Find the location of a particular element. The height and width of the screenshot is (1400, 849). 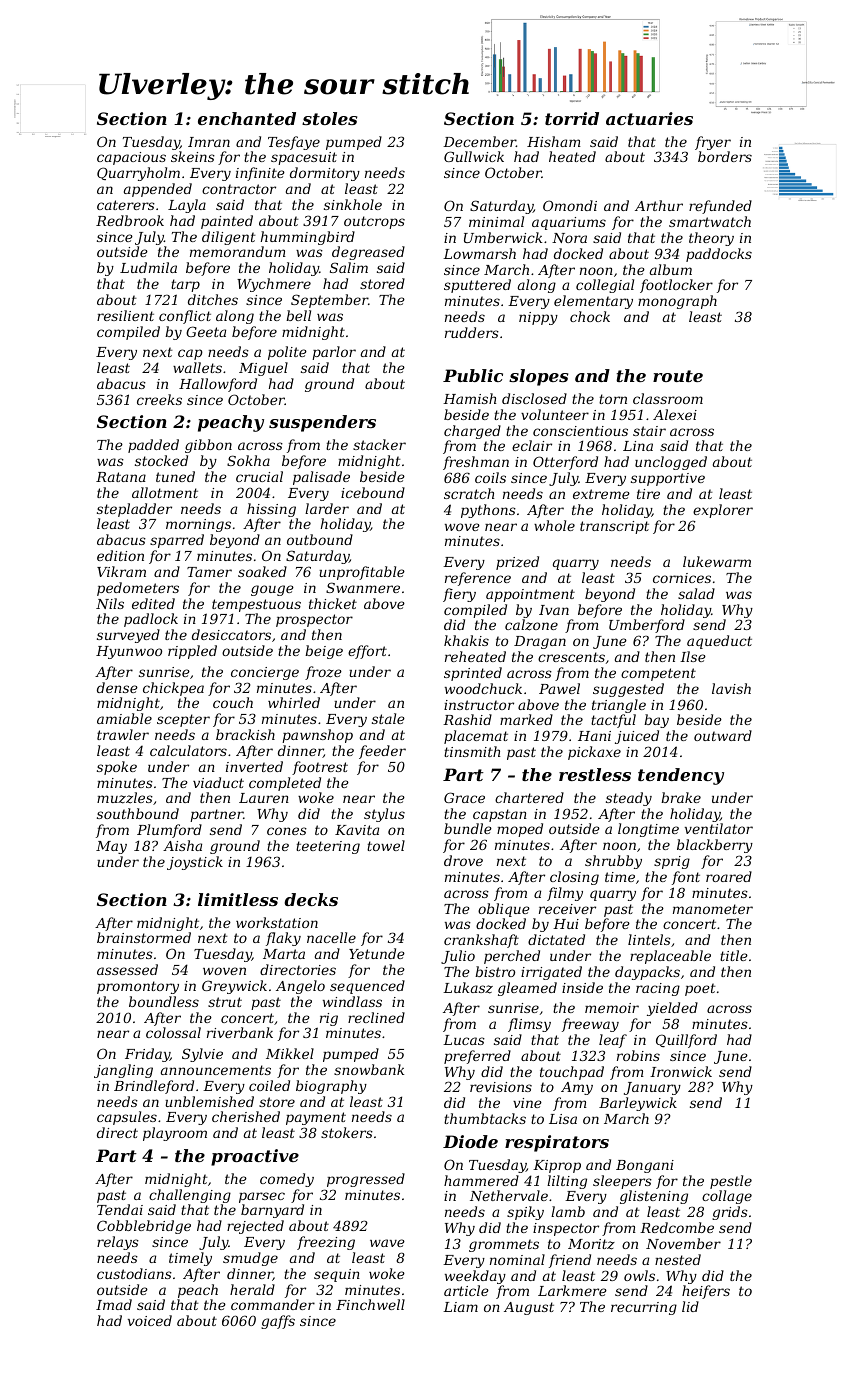

rejected is located at coordinates (255, 1227).
